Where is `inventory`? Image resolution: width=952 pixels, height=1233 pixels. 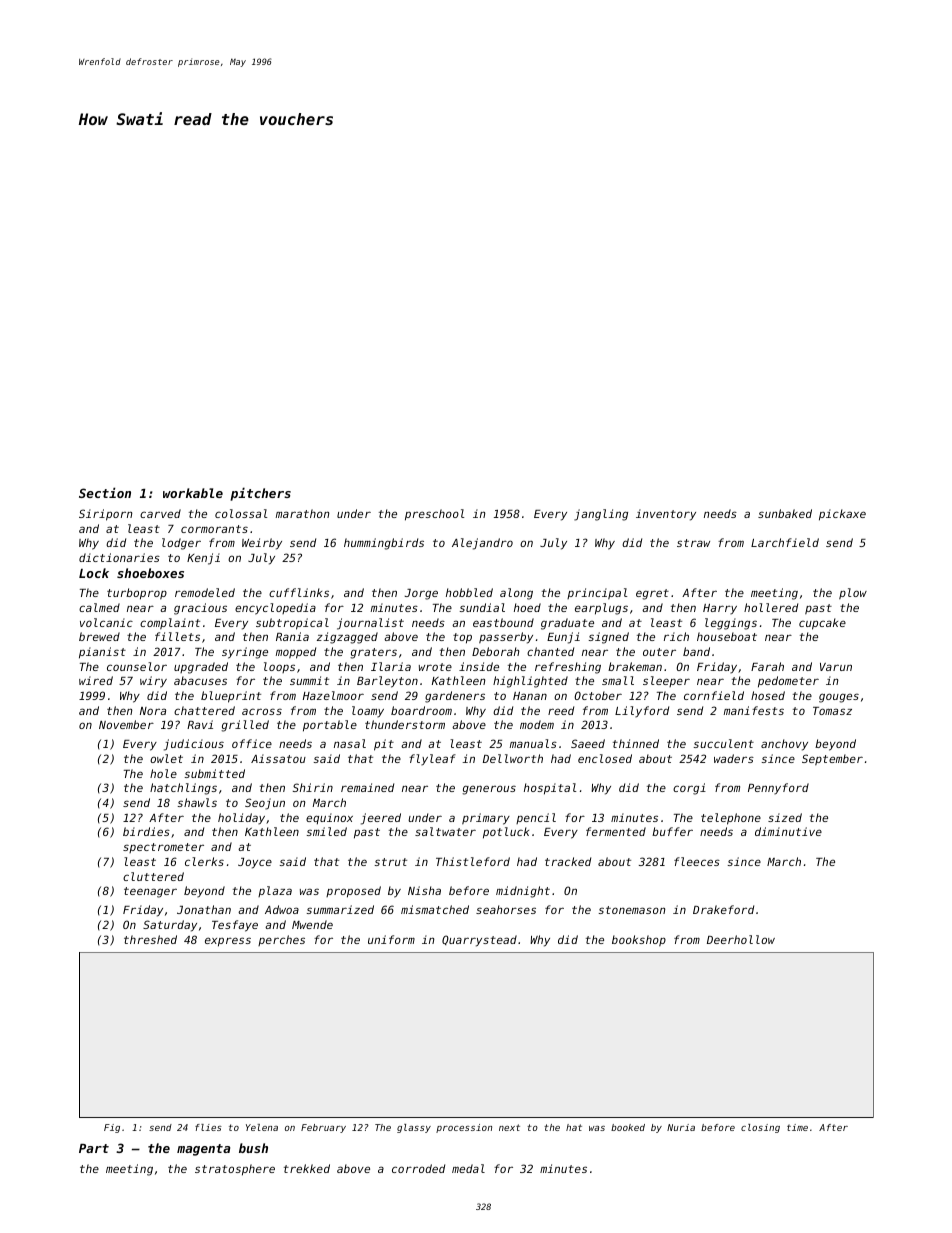 inventory is located at coordinates (666, 515).
